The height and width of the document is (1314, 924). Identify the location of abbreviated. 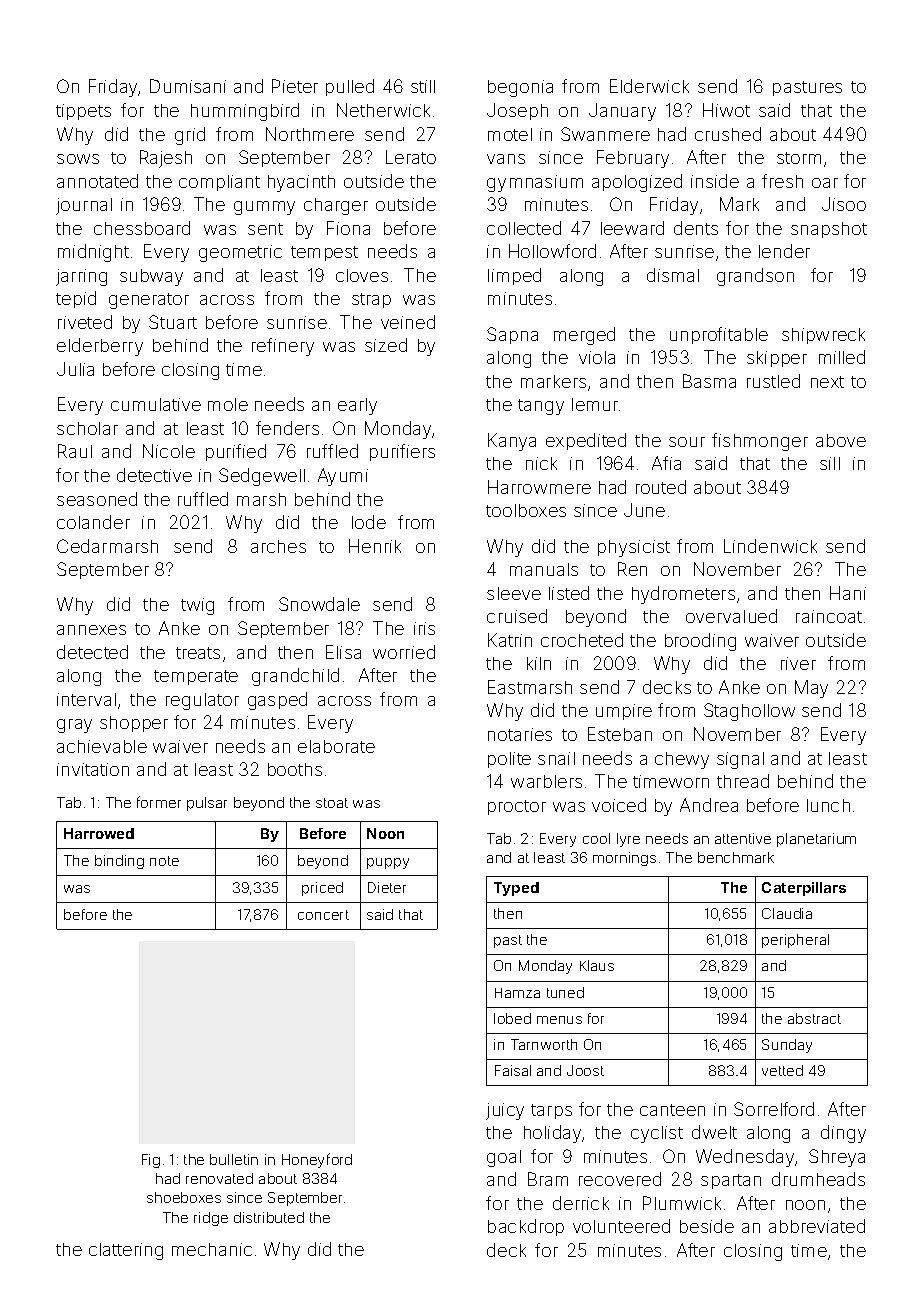
(817, 1226).
